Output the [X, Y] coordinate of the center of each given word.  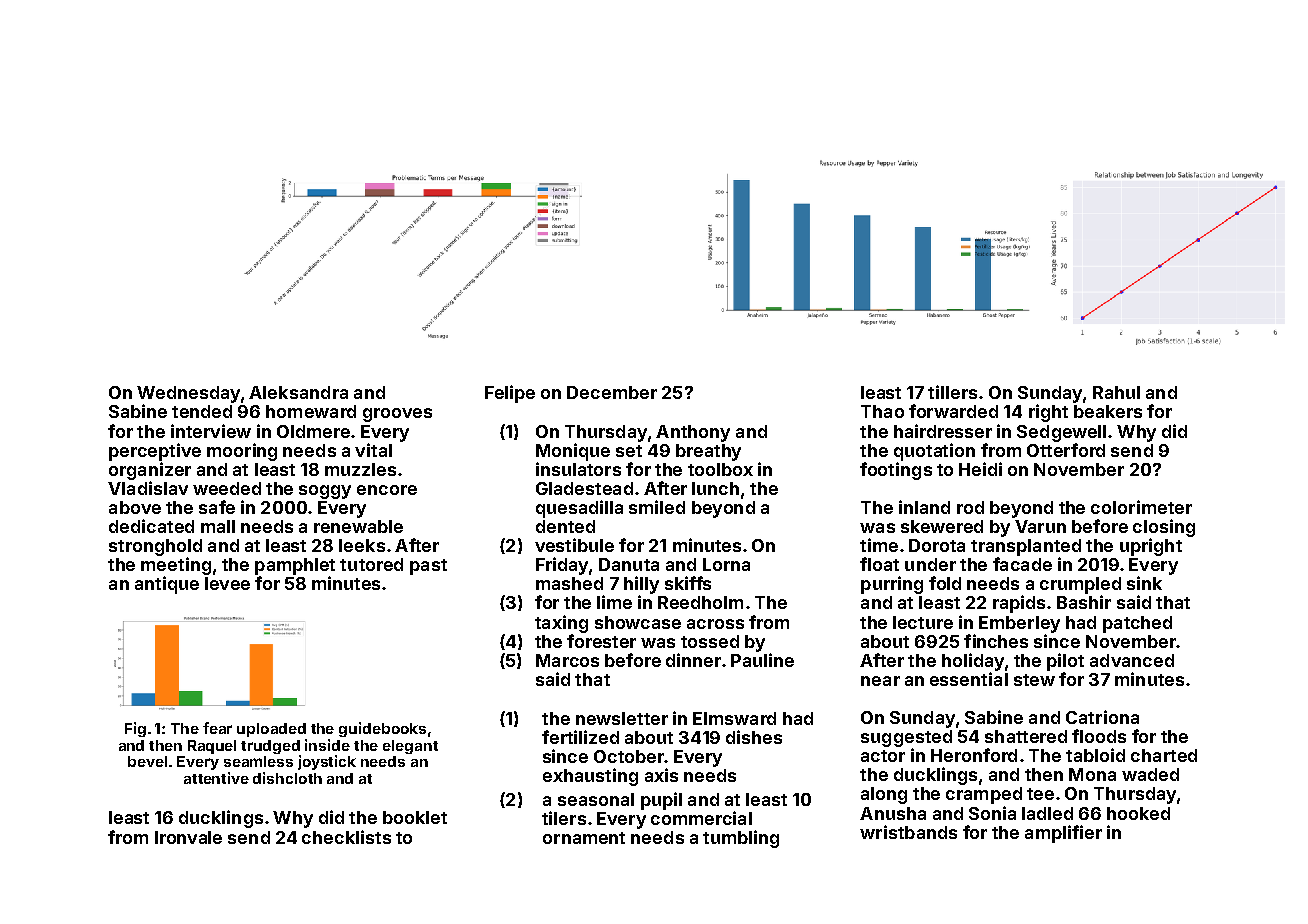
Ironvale [188, 837]
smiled [657, 507]
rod [970, 507]
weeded [227, 488]
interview [211, 431]
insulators [578, 469]
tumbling [741, 839]
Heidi [980, 469]
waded [1150, 774]
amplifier [1063, 834]
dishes [754, 737]
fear [217, 728]
